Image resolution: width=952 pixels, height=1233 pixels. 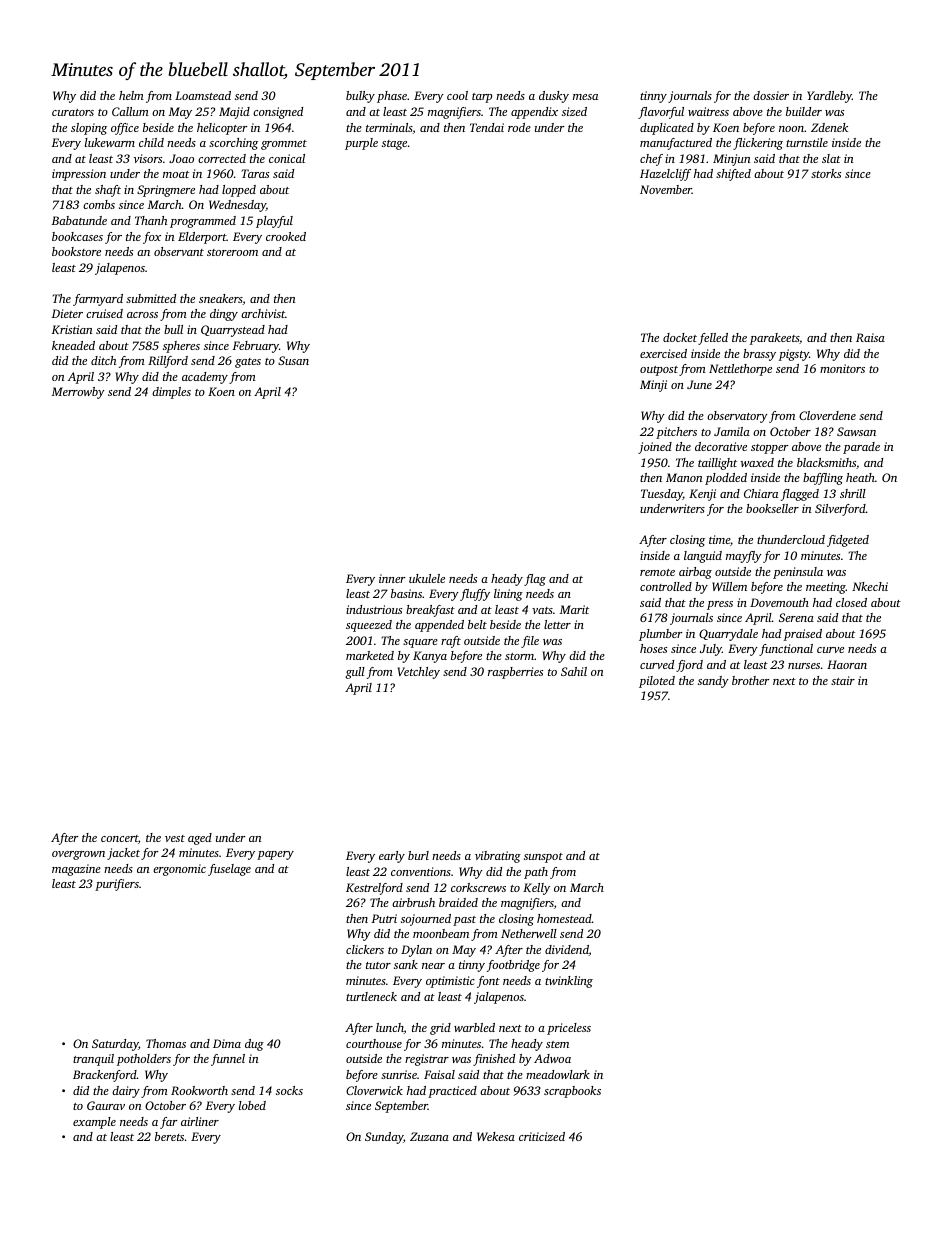 What do you see at coordinates (171, 393) in the image?
I see `dimples` at bounding box center [171, 393].
